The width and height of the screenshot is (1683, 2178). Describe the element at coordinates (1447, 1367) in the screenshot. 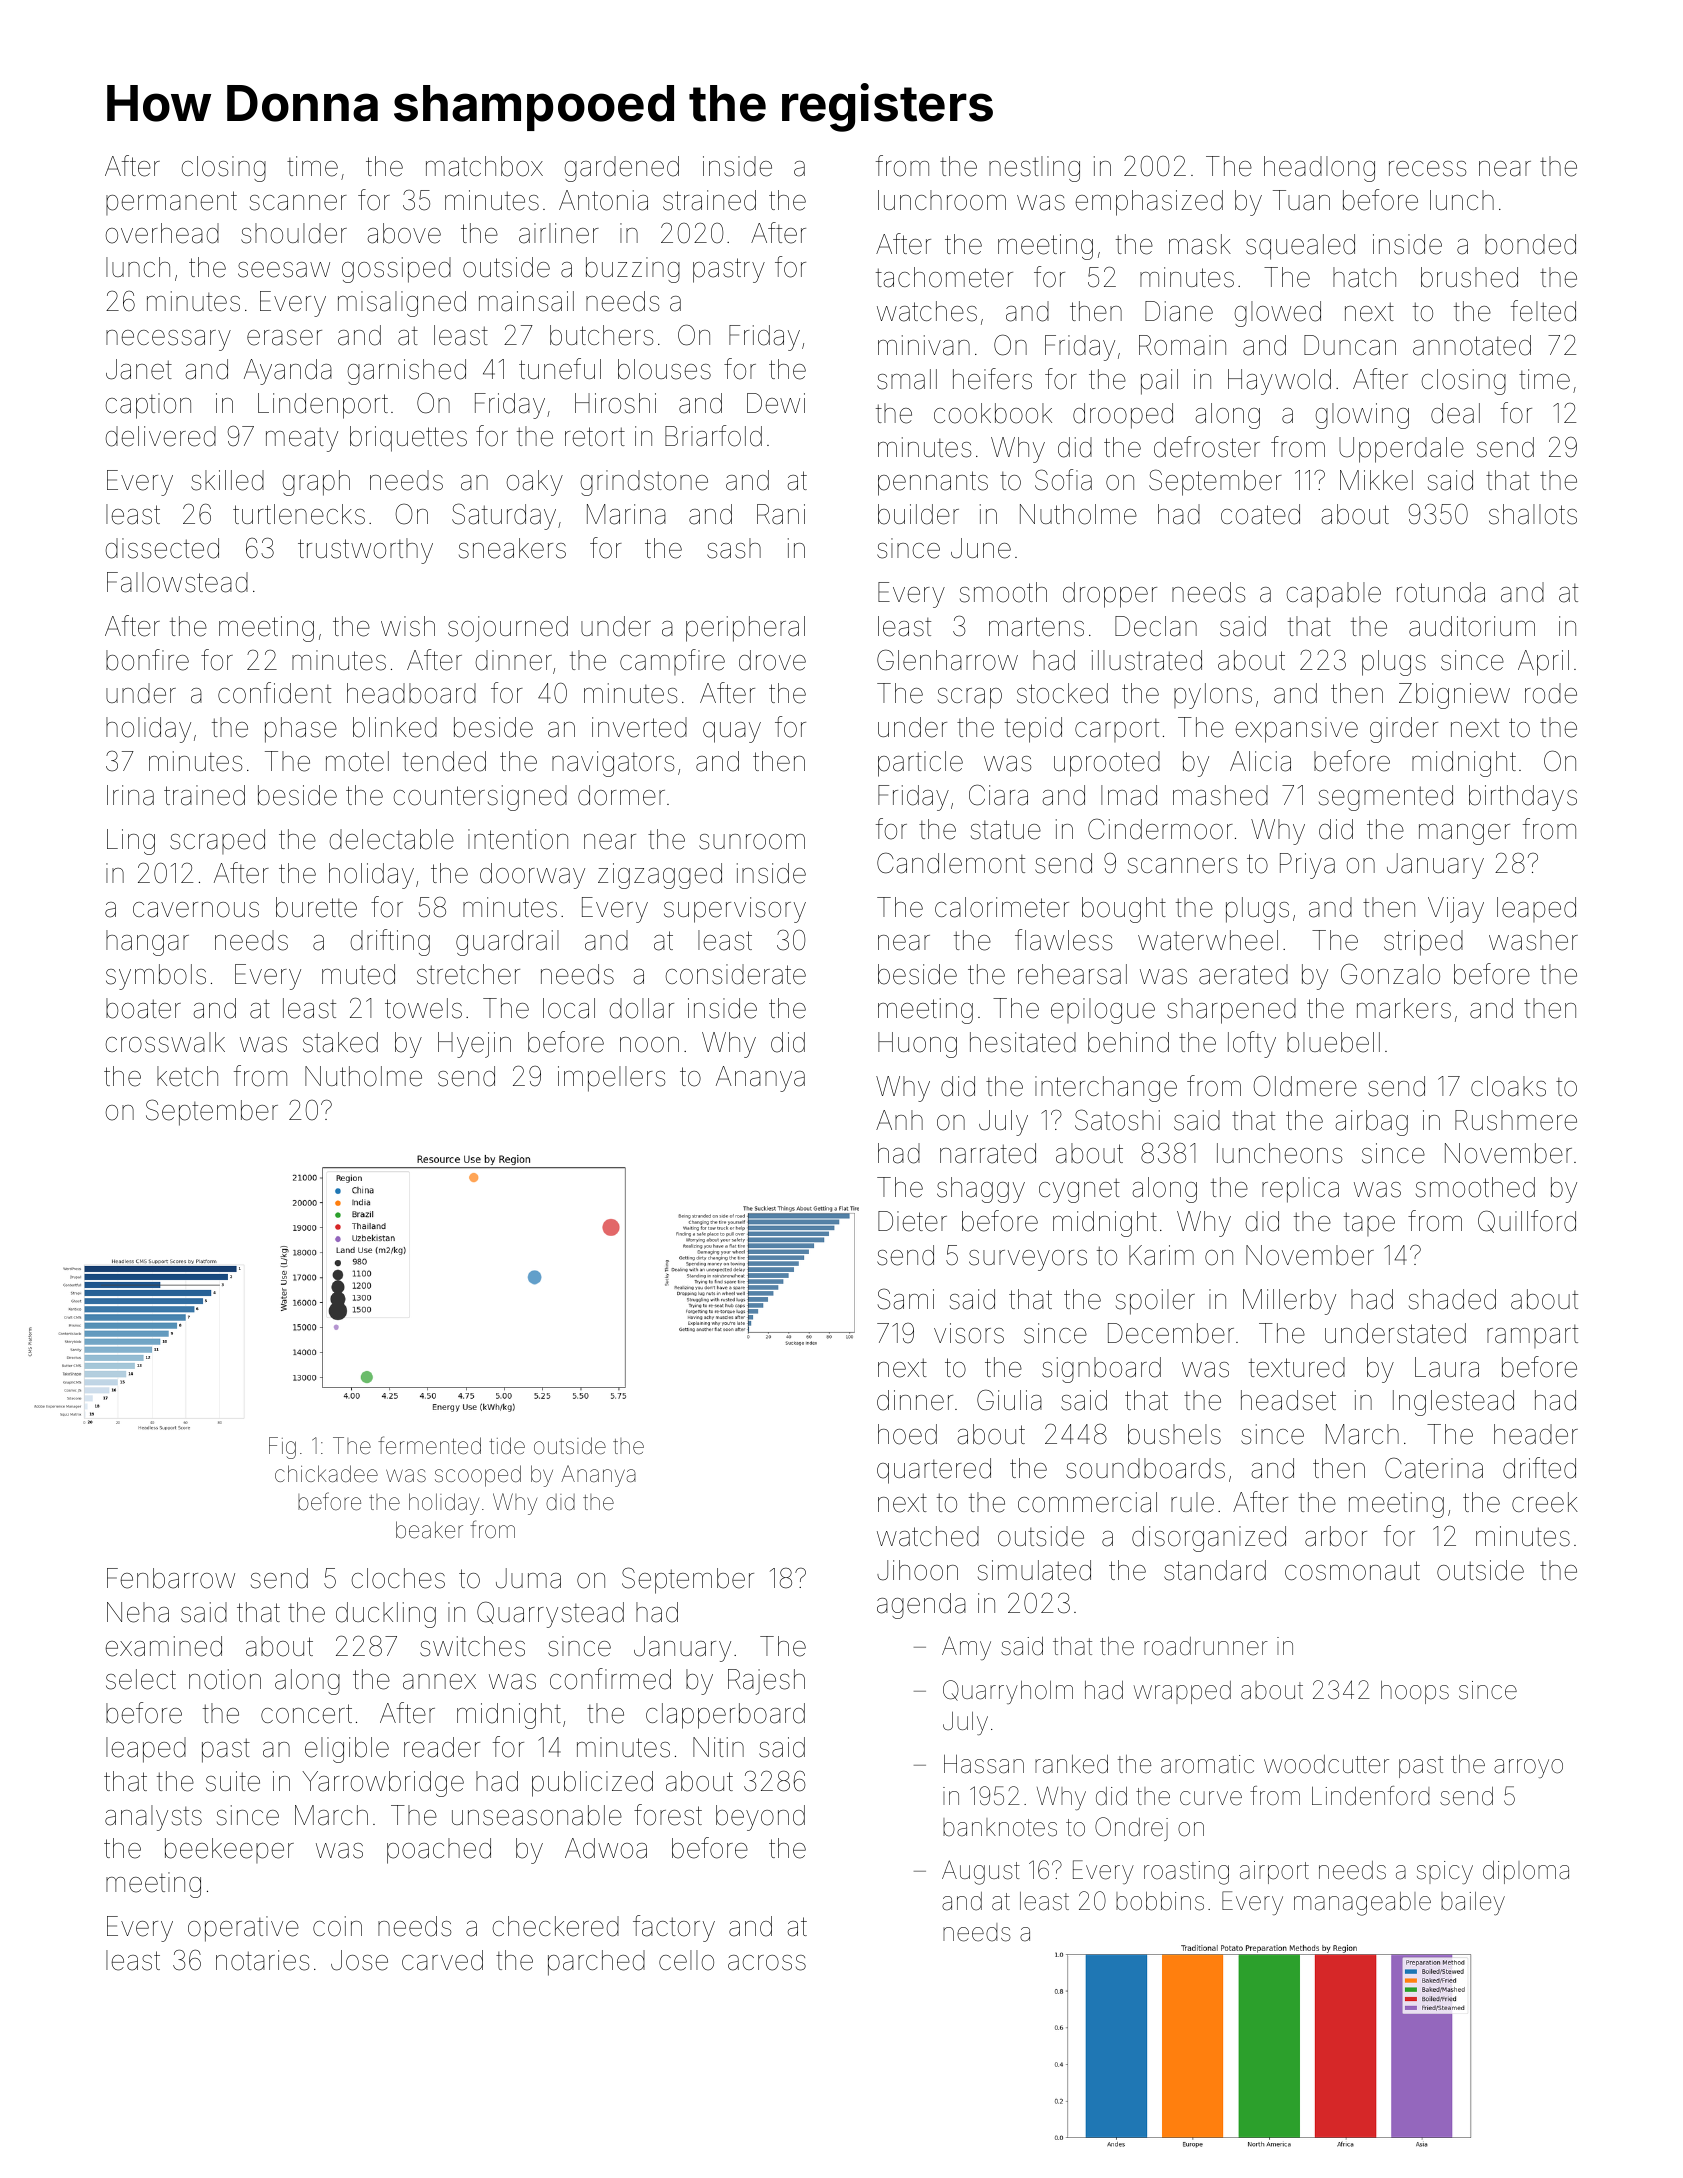

I see `Laura` at that location.
